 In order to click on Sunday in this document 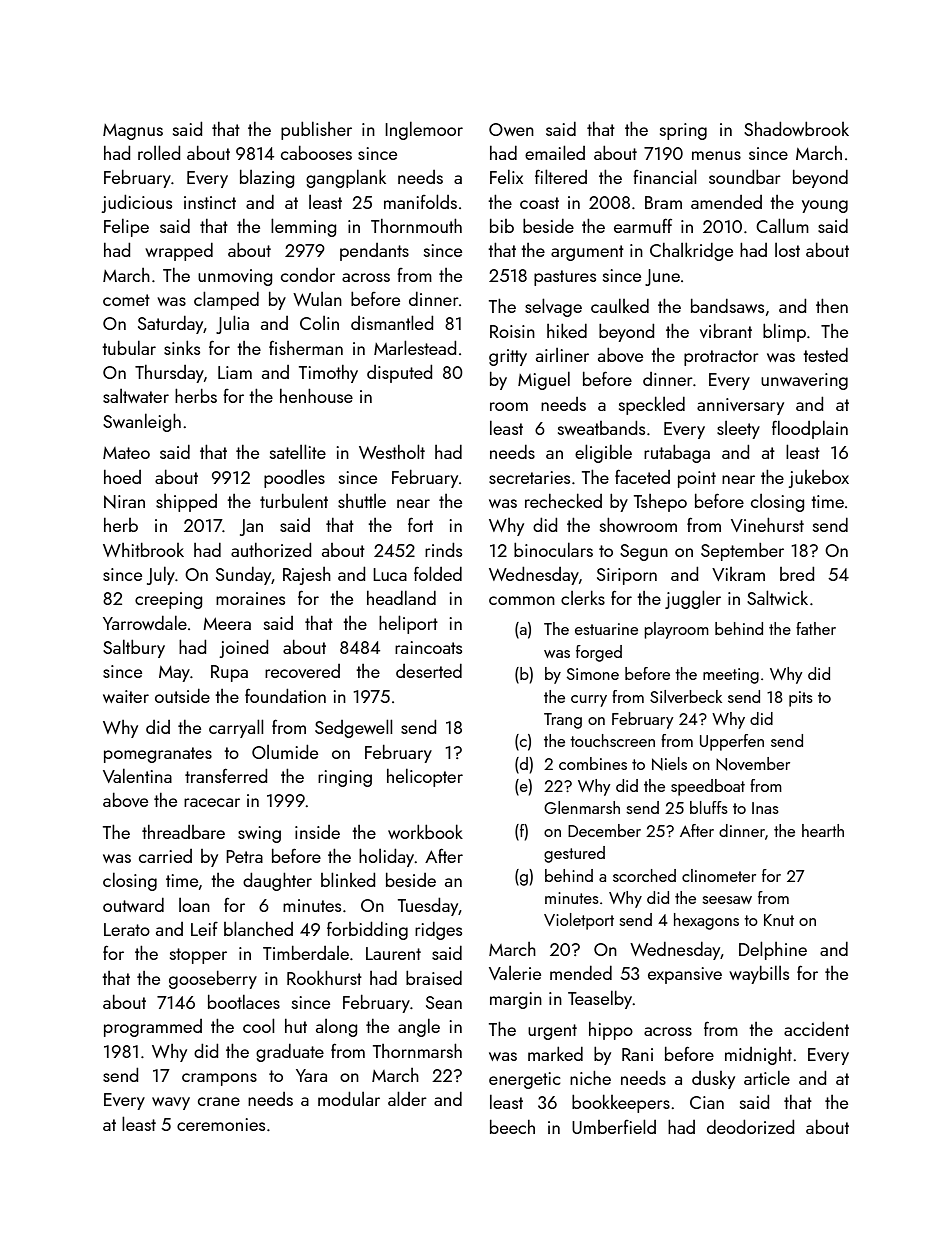, I will do `click(243, 576)`.
